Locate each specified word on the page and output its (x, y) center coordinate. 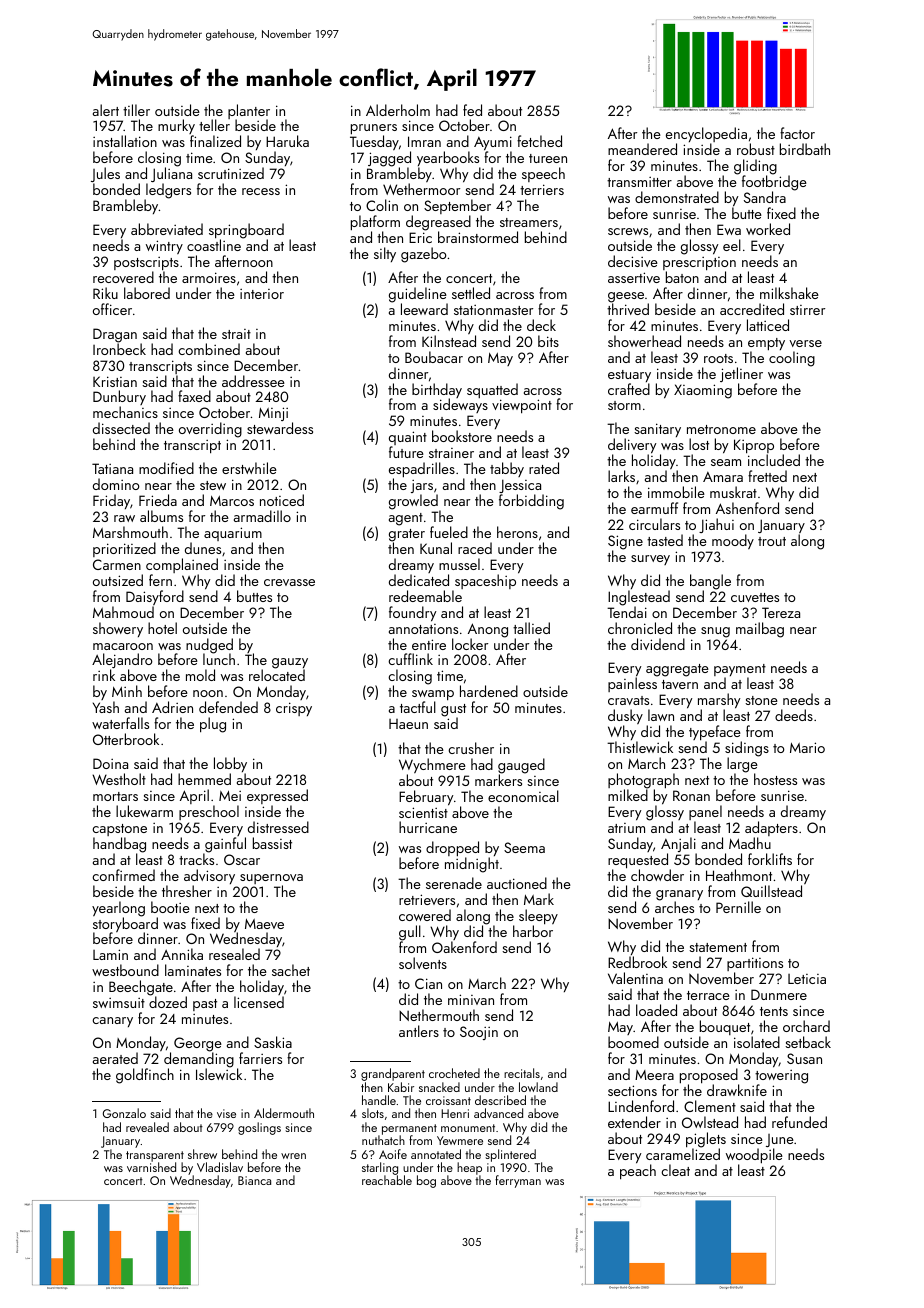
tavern (680, 684)
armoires (209, 277)
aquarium (233, 534)
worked (768, 229)
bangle (710, 582)
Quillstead (771, 891)
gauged (521, 766)
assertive (634, 277)
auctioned (517, 883)
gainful (225, 845)
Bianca (254, 1180)
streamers (529, 222)
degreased (438, 224)
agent (406, 519)
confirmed (123, 875)
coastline (214, 245)
